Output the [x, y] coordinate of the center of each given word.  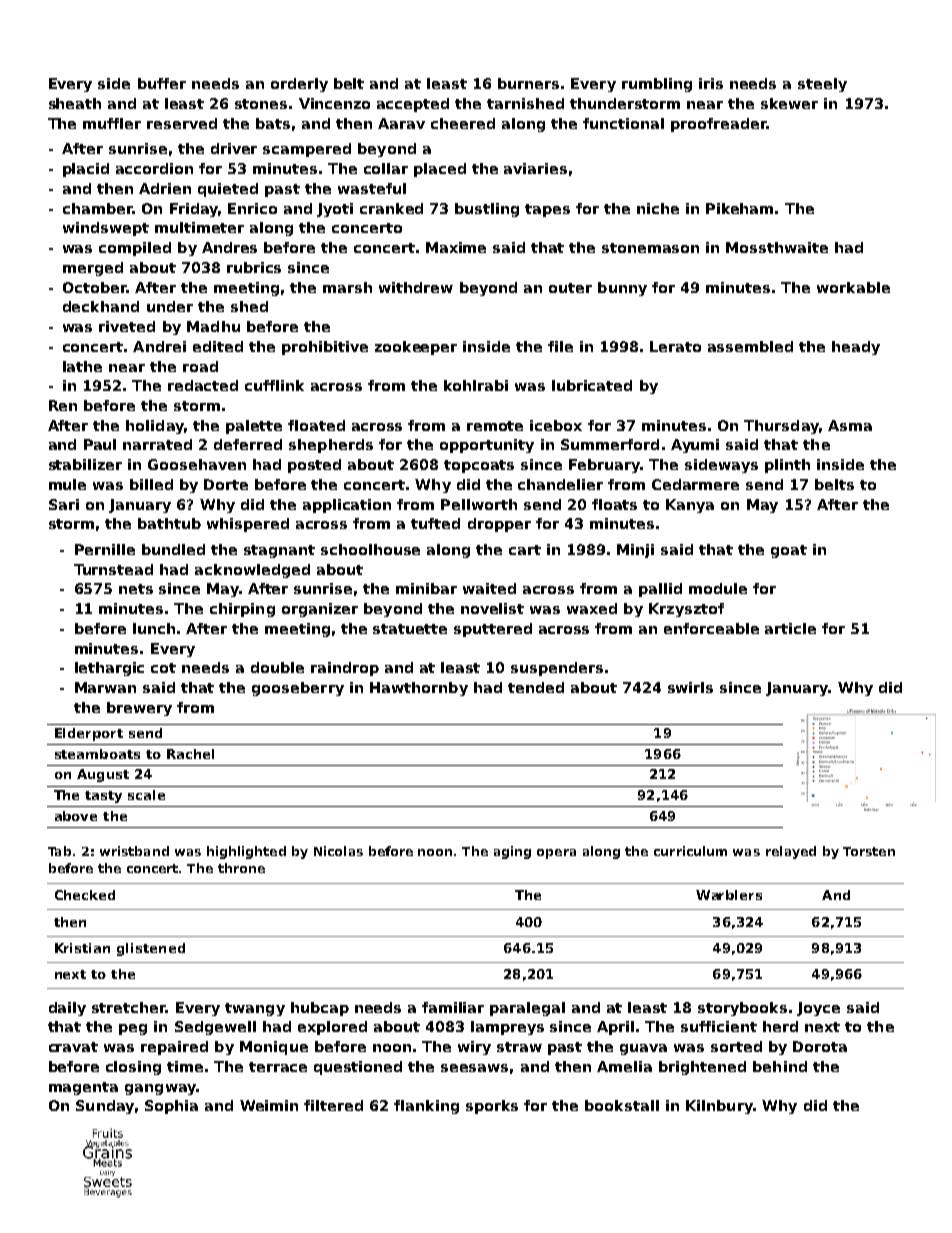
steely [822, 85]
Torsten [869, 851]
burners [528, 83]
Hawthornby [419, 689]
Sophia [171, 1107]
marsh [347, 287]
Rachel [190, 754]
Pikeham [739, 208]
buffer [162, 83]
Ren [63, 405]
